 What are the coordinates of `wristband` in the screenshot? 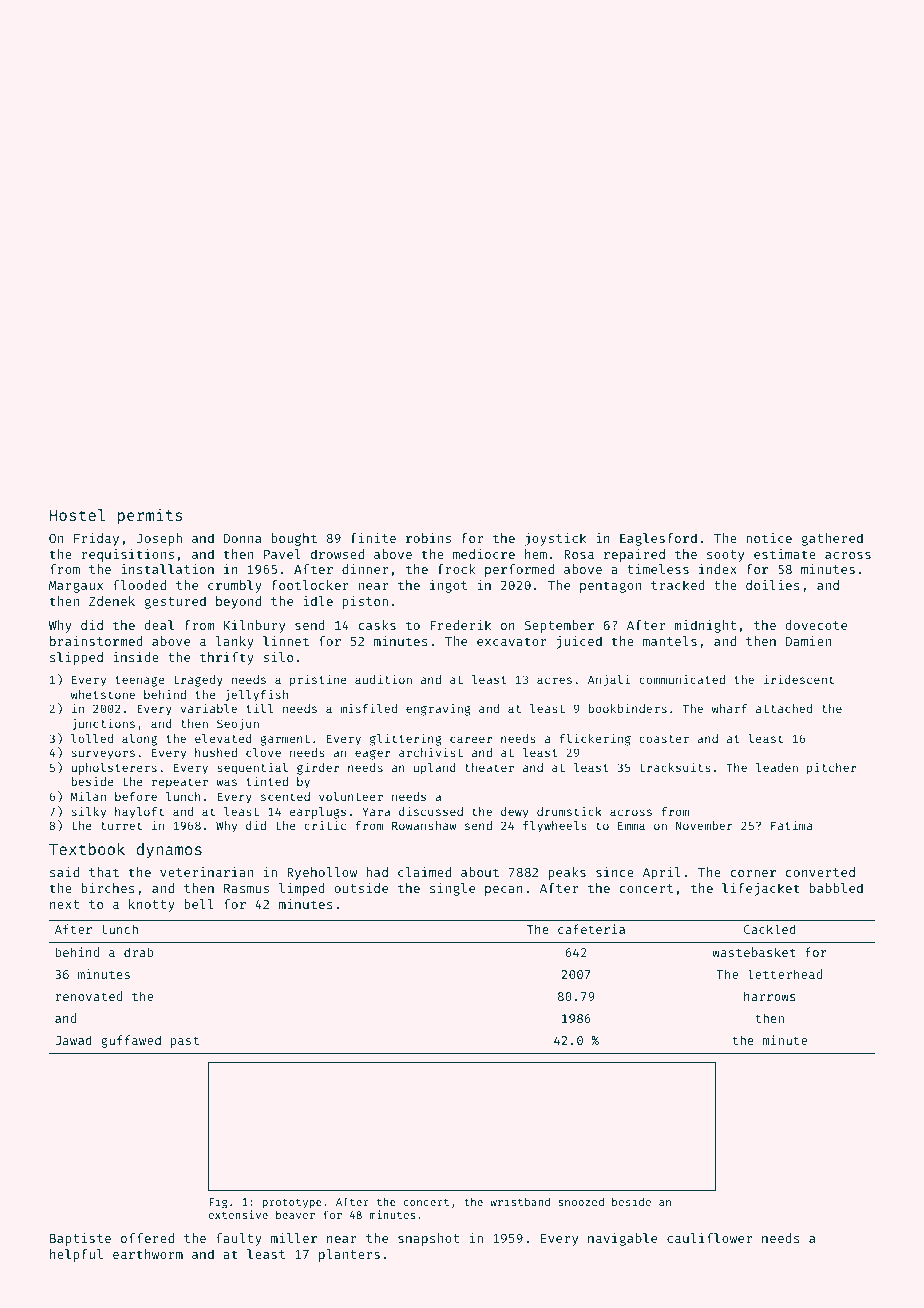 It's located at (520, 1201).
